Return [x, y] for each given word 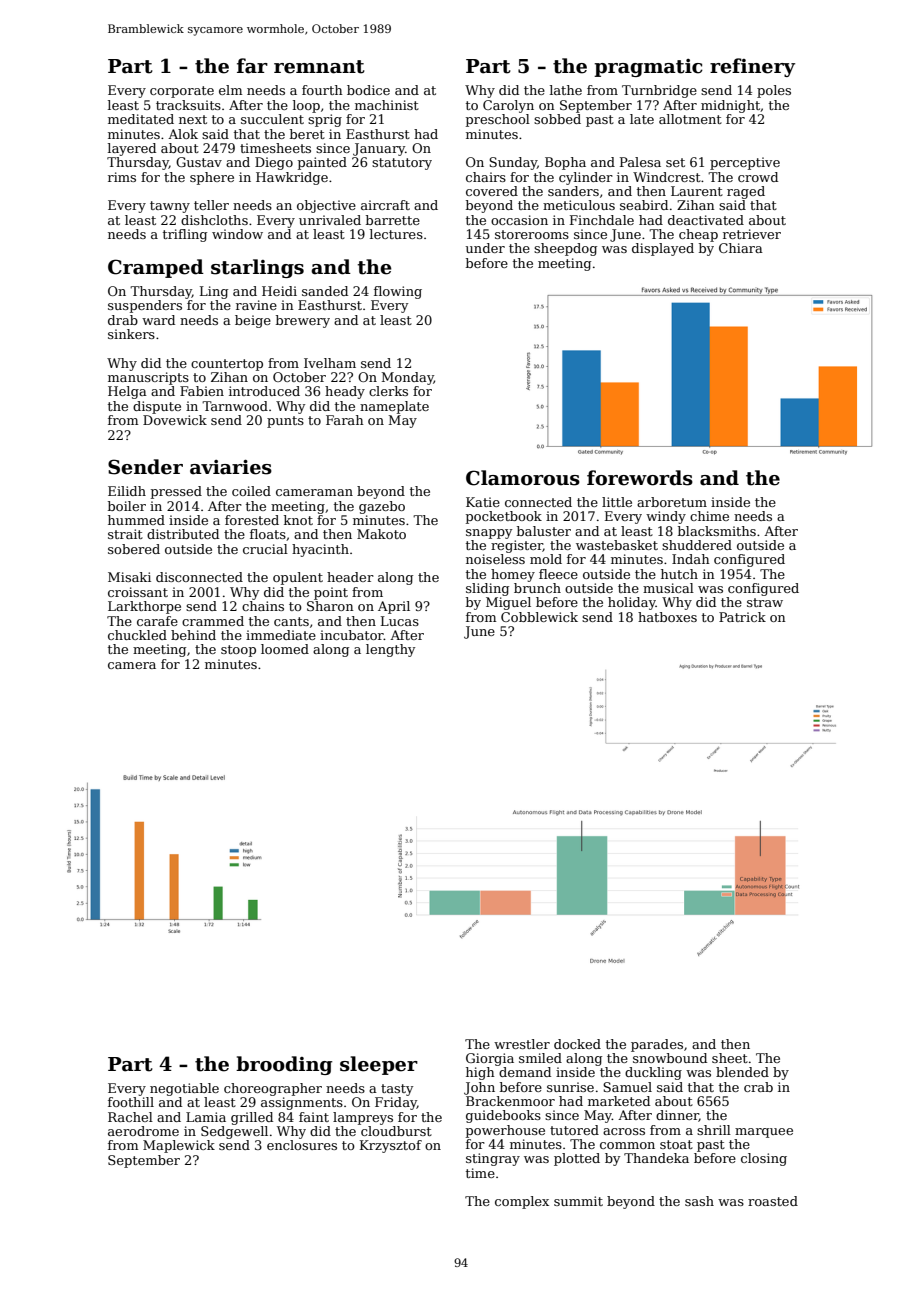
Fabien [202, 391]
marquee [764, 1133]
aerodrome [143, 1131]
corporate [182, 92]
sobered [134, 549]
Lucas [400, 621]
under [485, 248]
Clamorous [523, 478]
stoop [238, 651]
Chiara [741, 248]
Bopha [565, 163]
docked [577, 1044]
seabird [644, 205]
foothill [131, 1102]
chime [709, 516]
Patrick [742, 617]
